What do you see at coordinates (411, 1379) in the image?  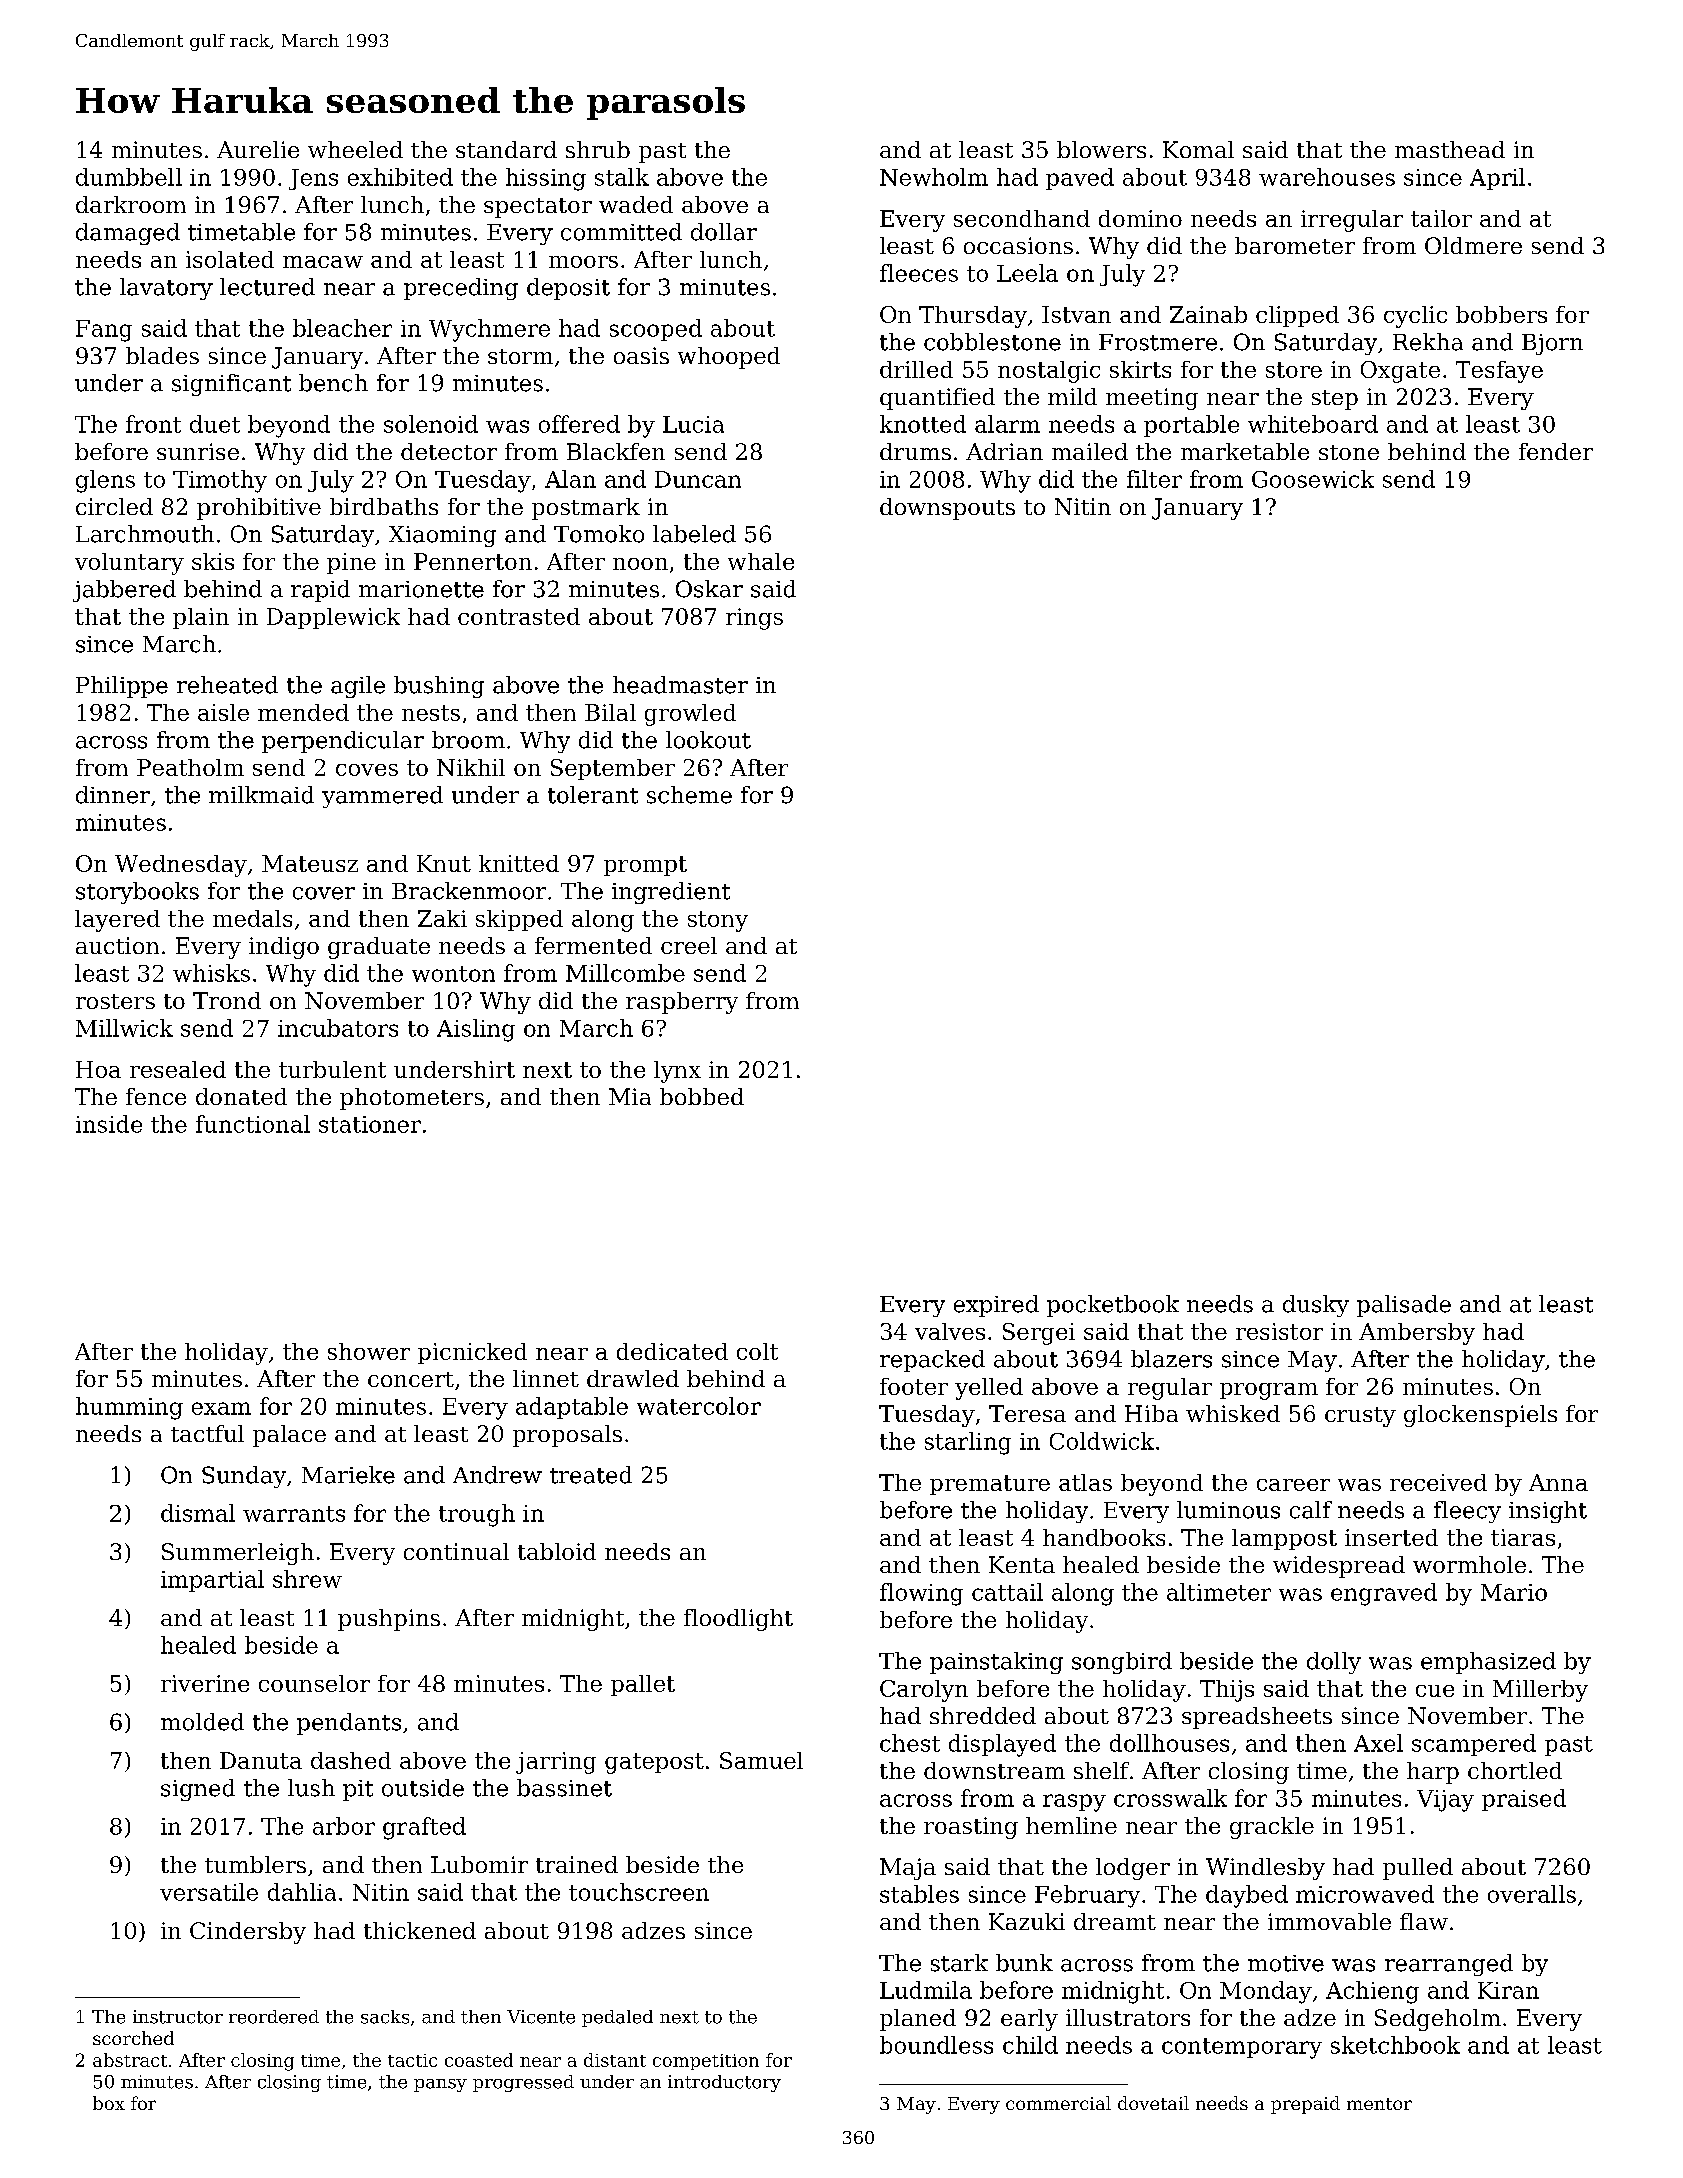 I see `concert` at bounding box center [411, 1379].
